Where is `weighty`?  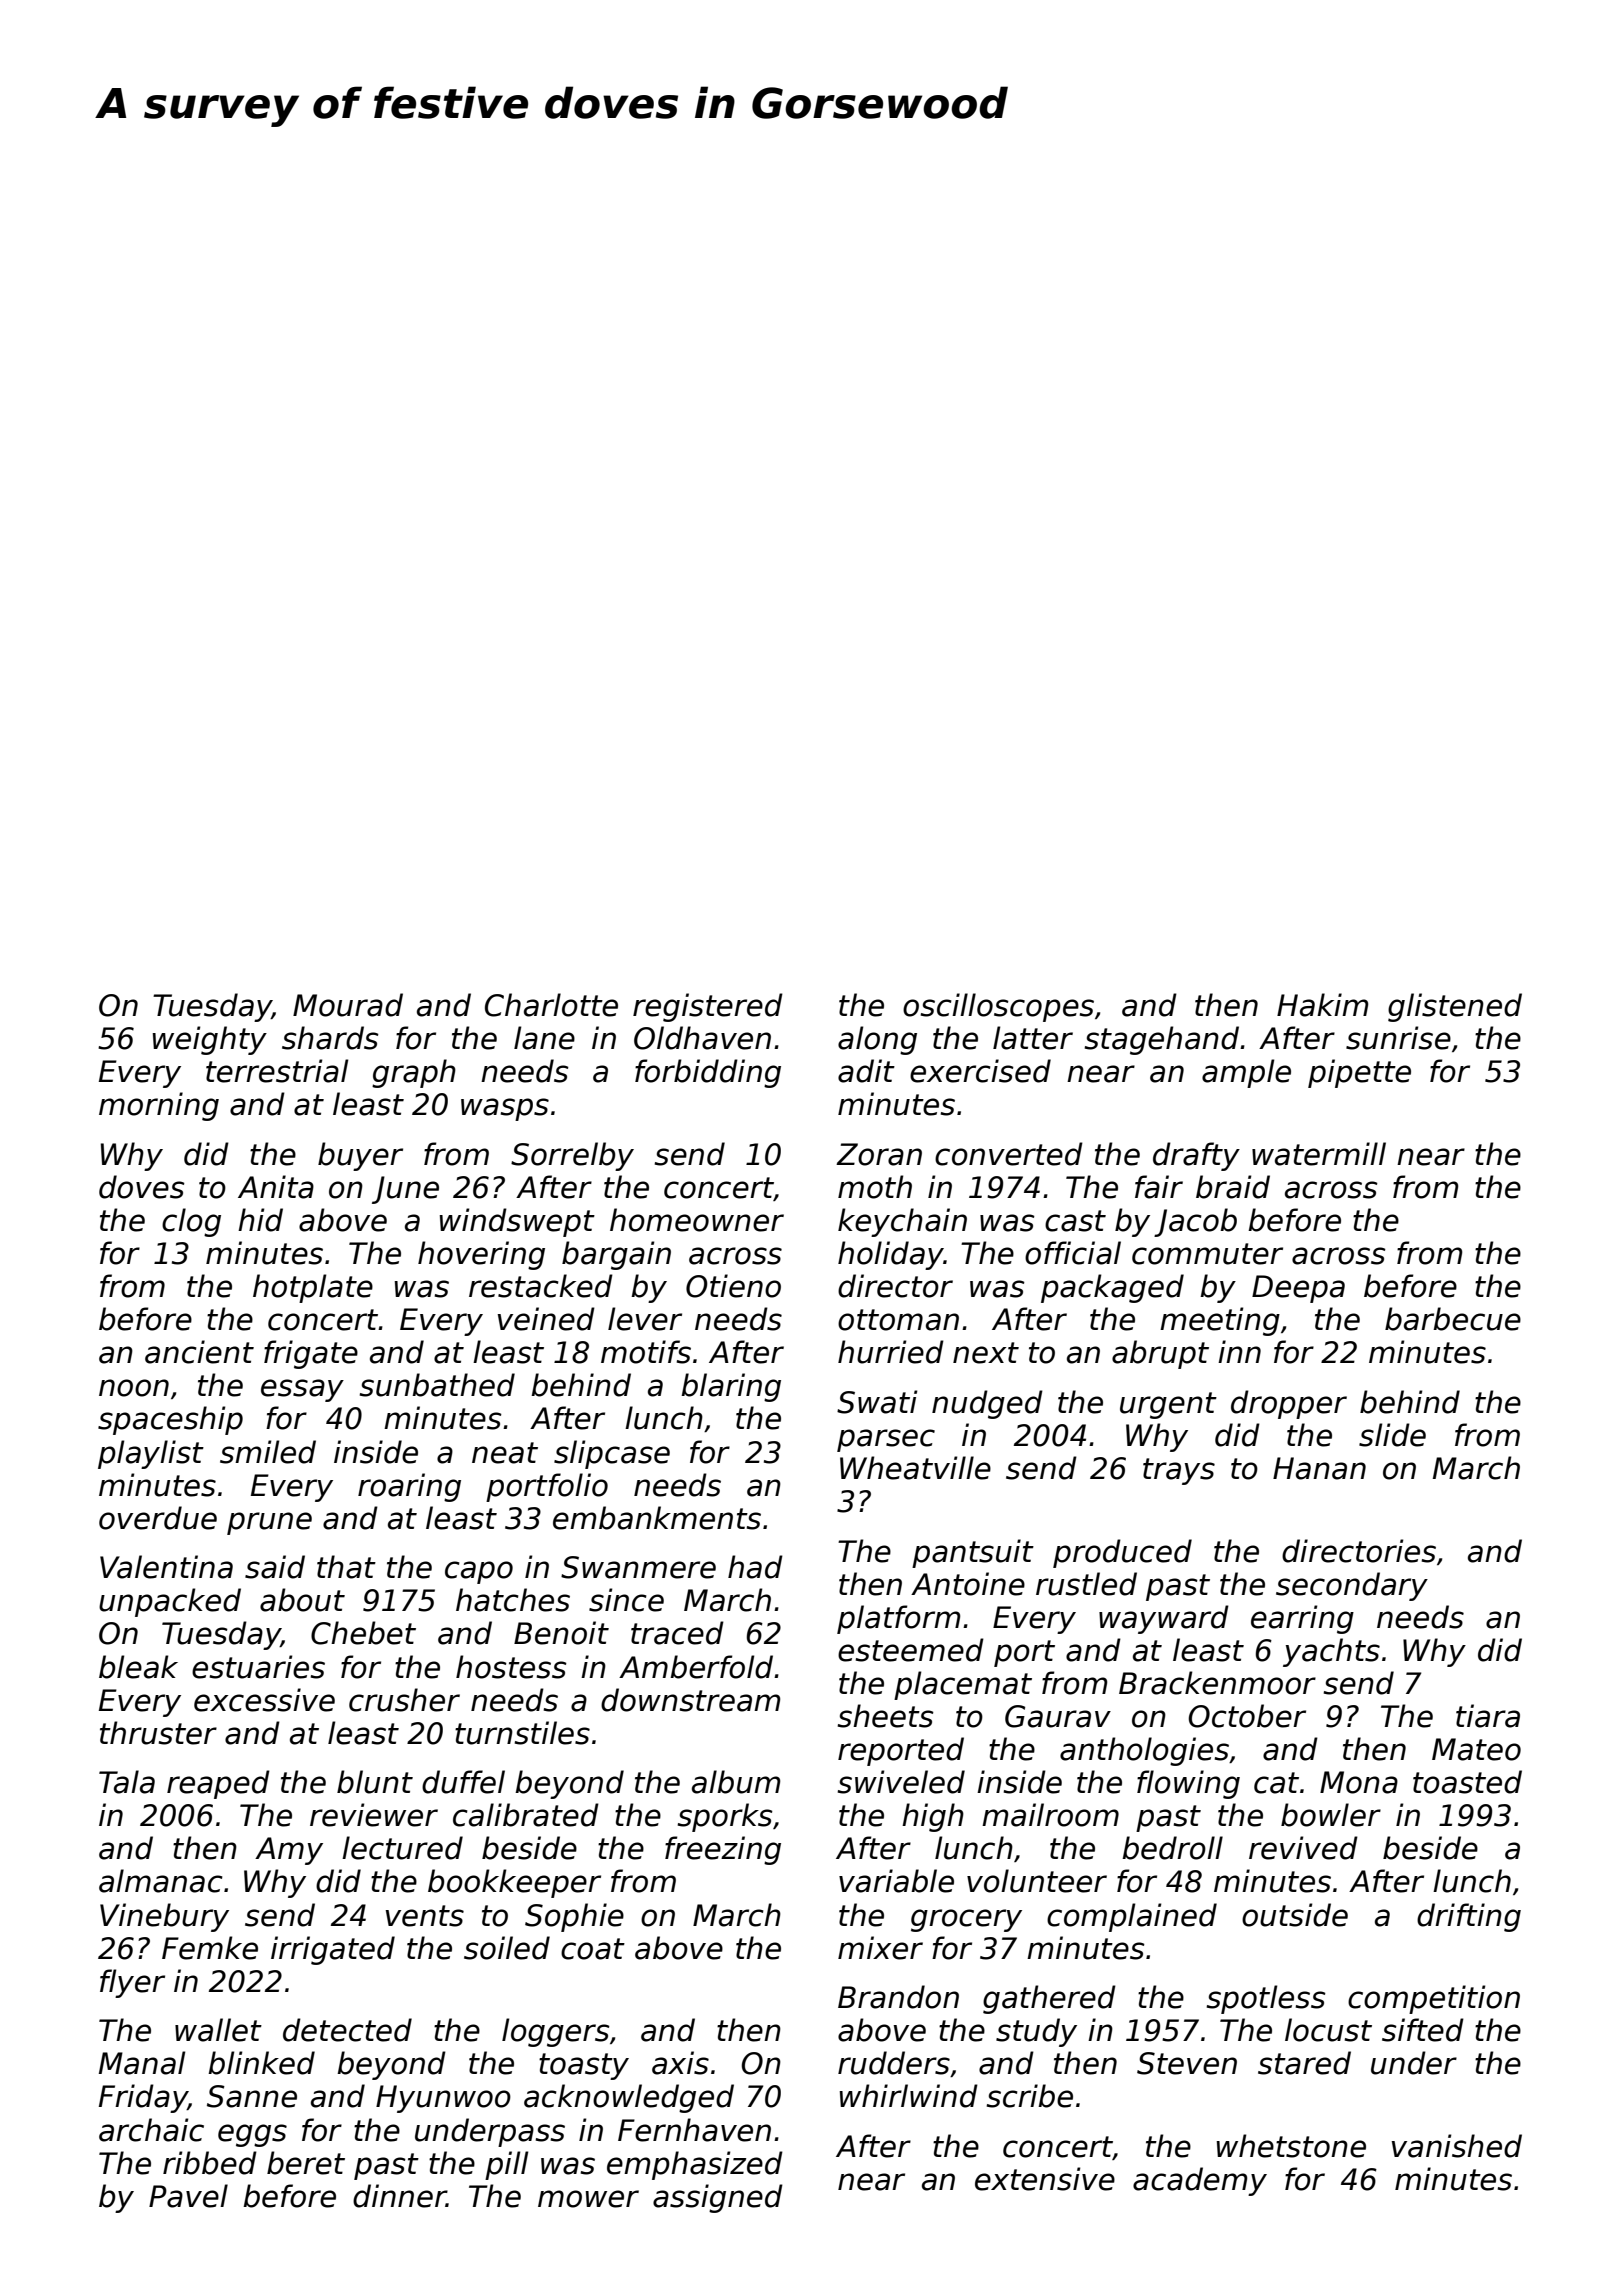
weighty is located at coordinates (210, 1040).
